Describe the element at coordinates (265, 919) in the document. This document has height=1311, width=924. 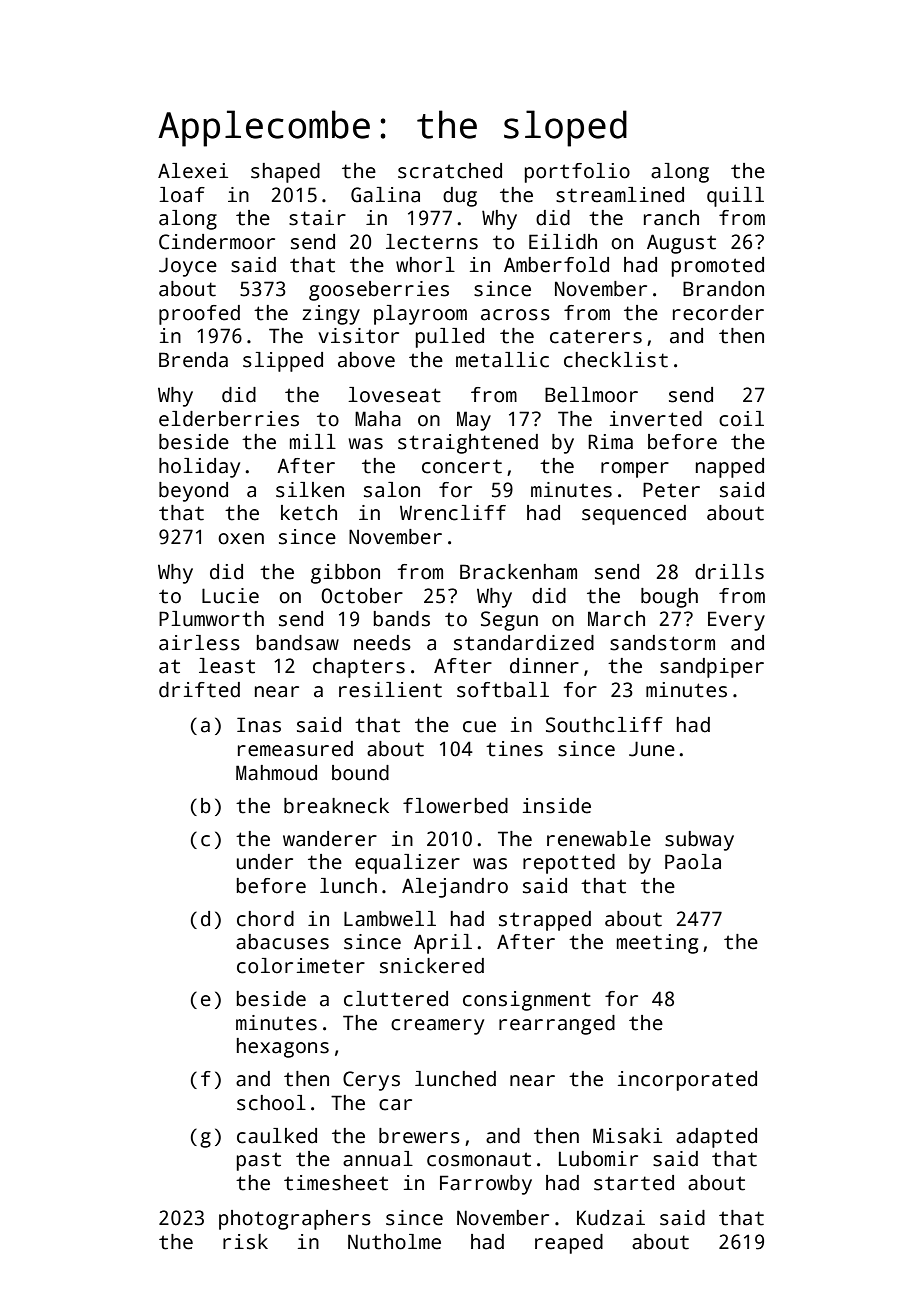
I see `chord` at that location.
